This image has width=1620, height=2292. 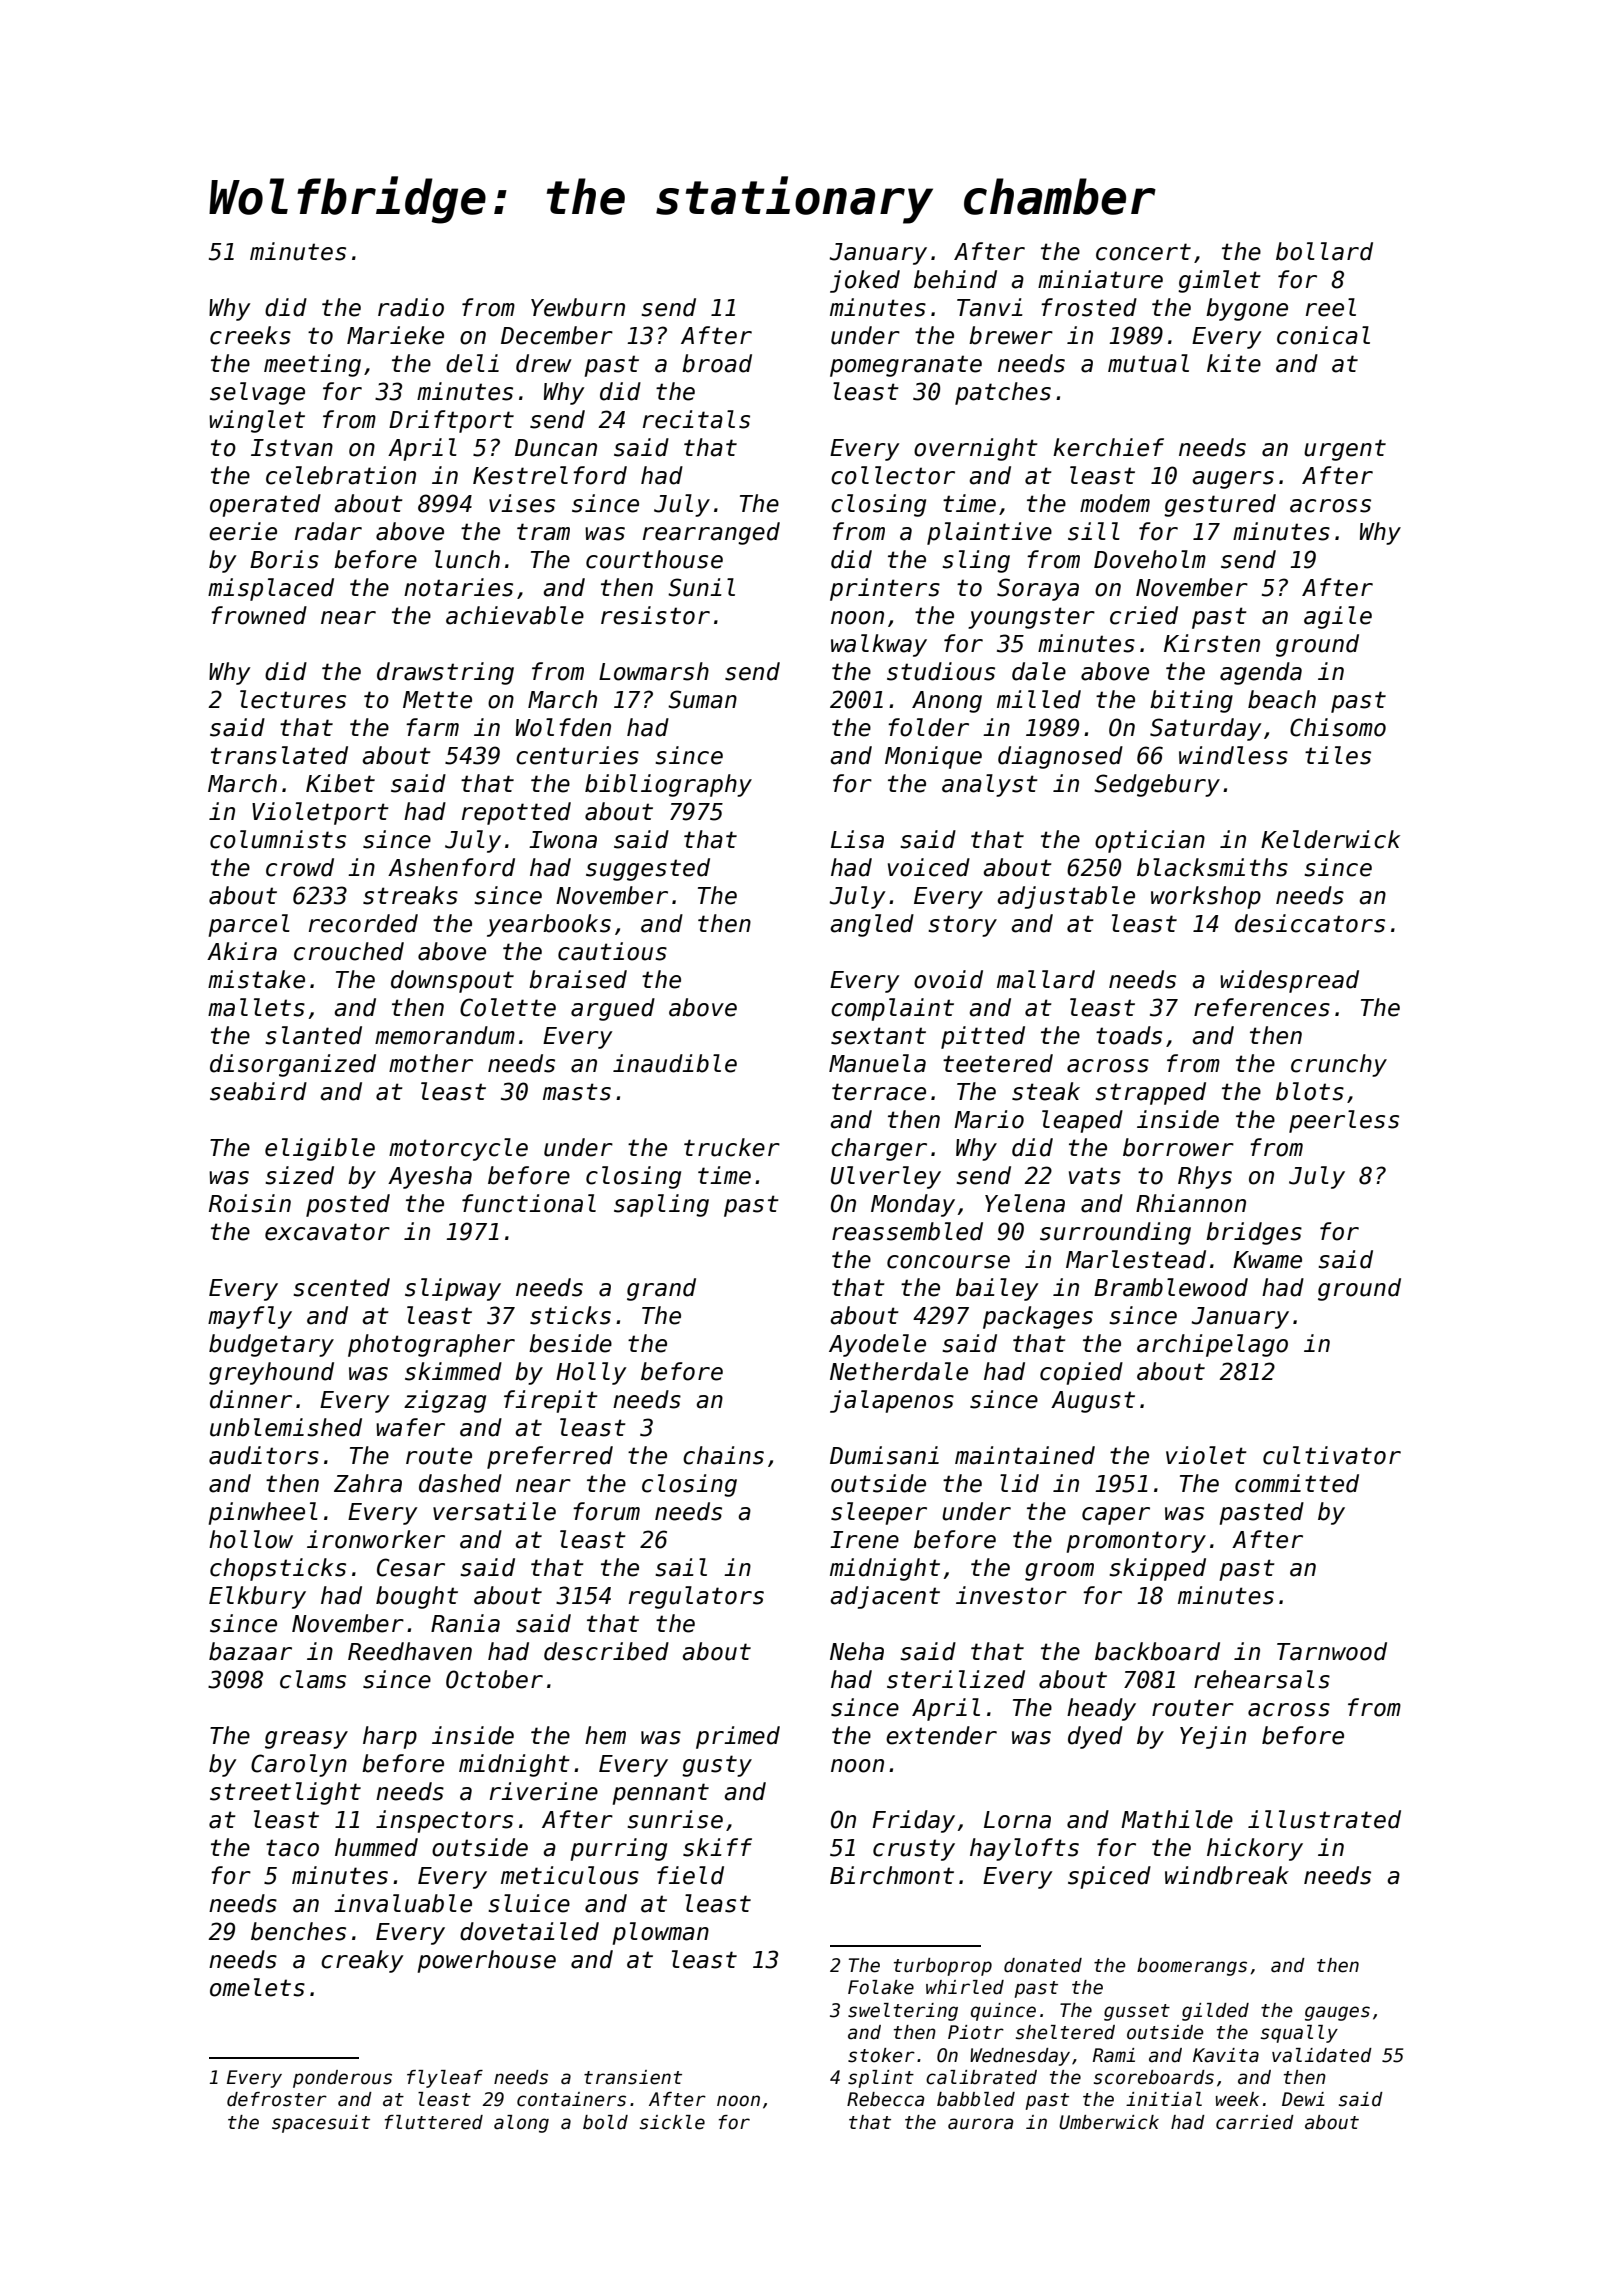 What do you see at coordinates (738, 1737) in the image?
I see `primed` at bounding box center [738, 1737].
